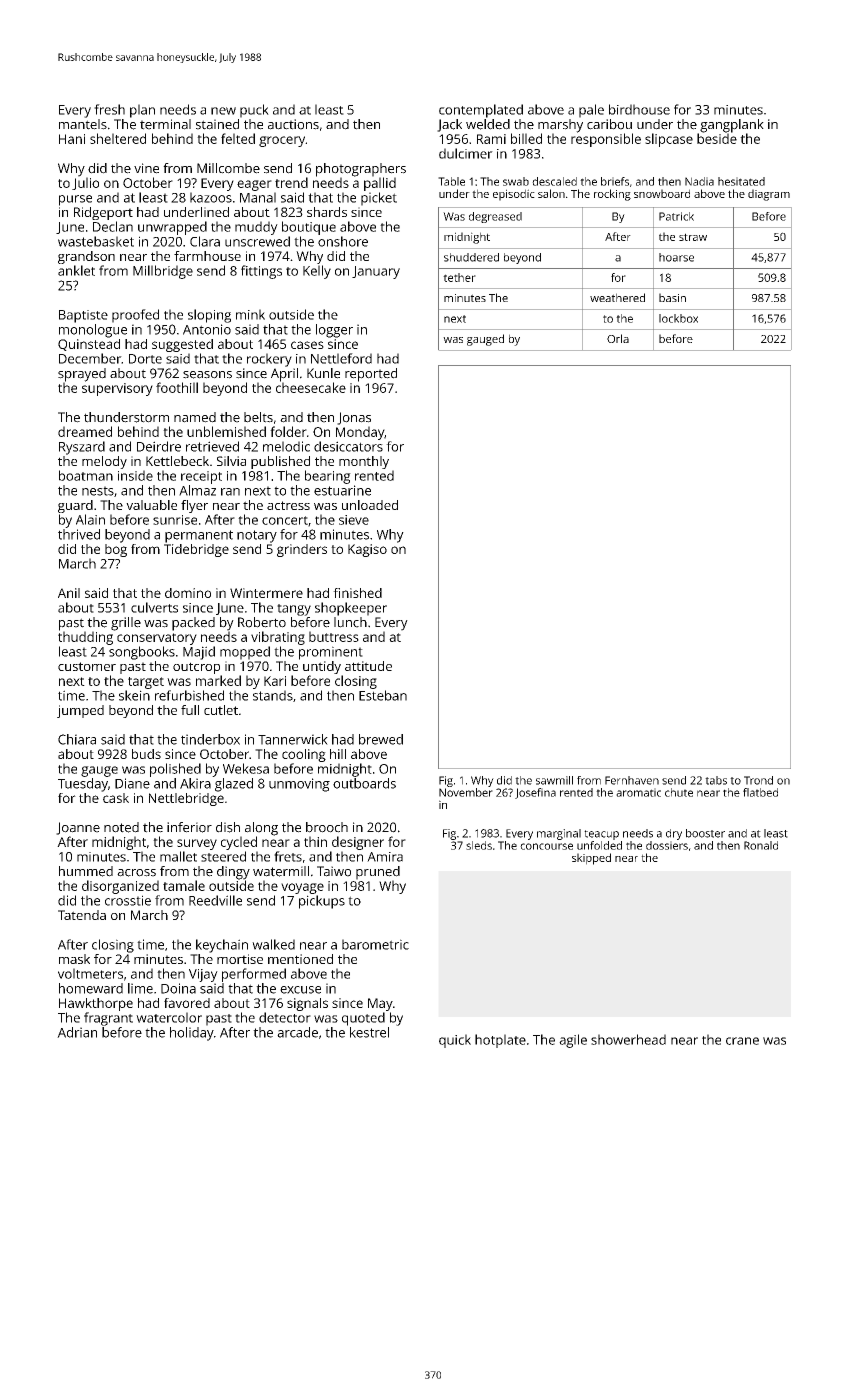 The width and height of the screenshot is (849, 1400). I want to click on Orla, so click(618, 338).
